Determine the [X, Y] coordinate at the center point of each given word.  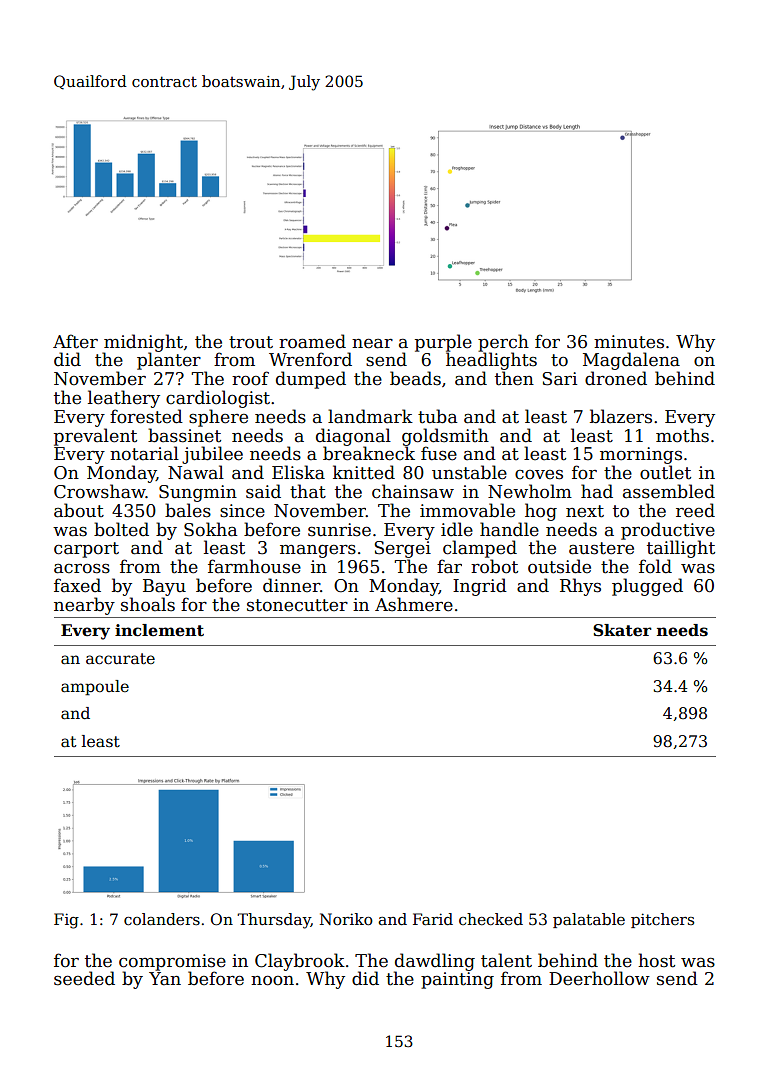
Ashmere [414, 604]
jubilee [212, 455]
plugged [647, 587]
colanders [162, 919]
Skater [622, 630]
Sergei [402, 549]
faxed [77, 585]
